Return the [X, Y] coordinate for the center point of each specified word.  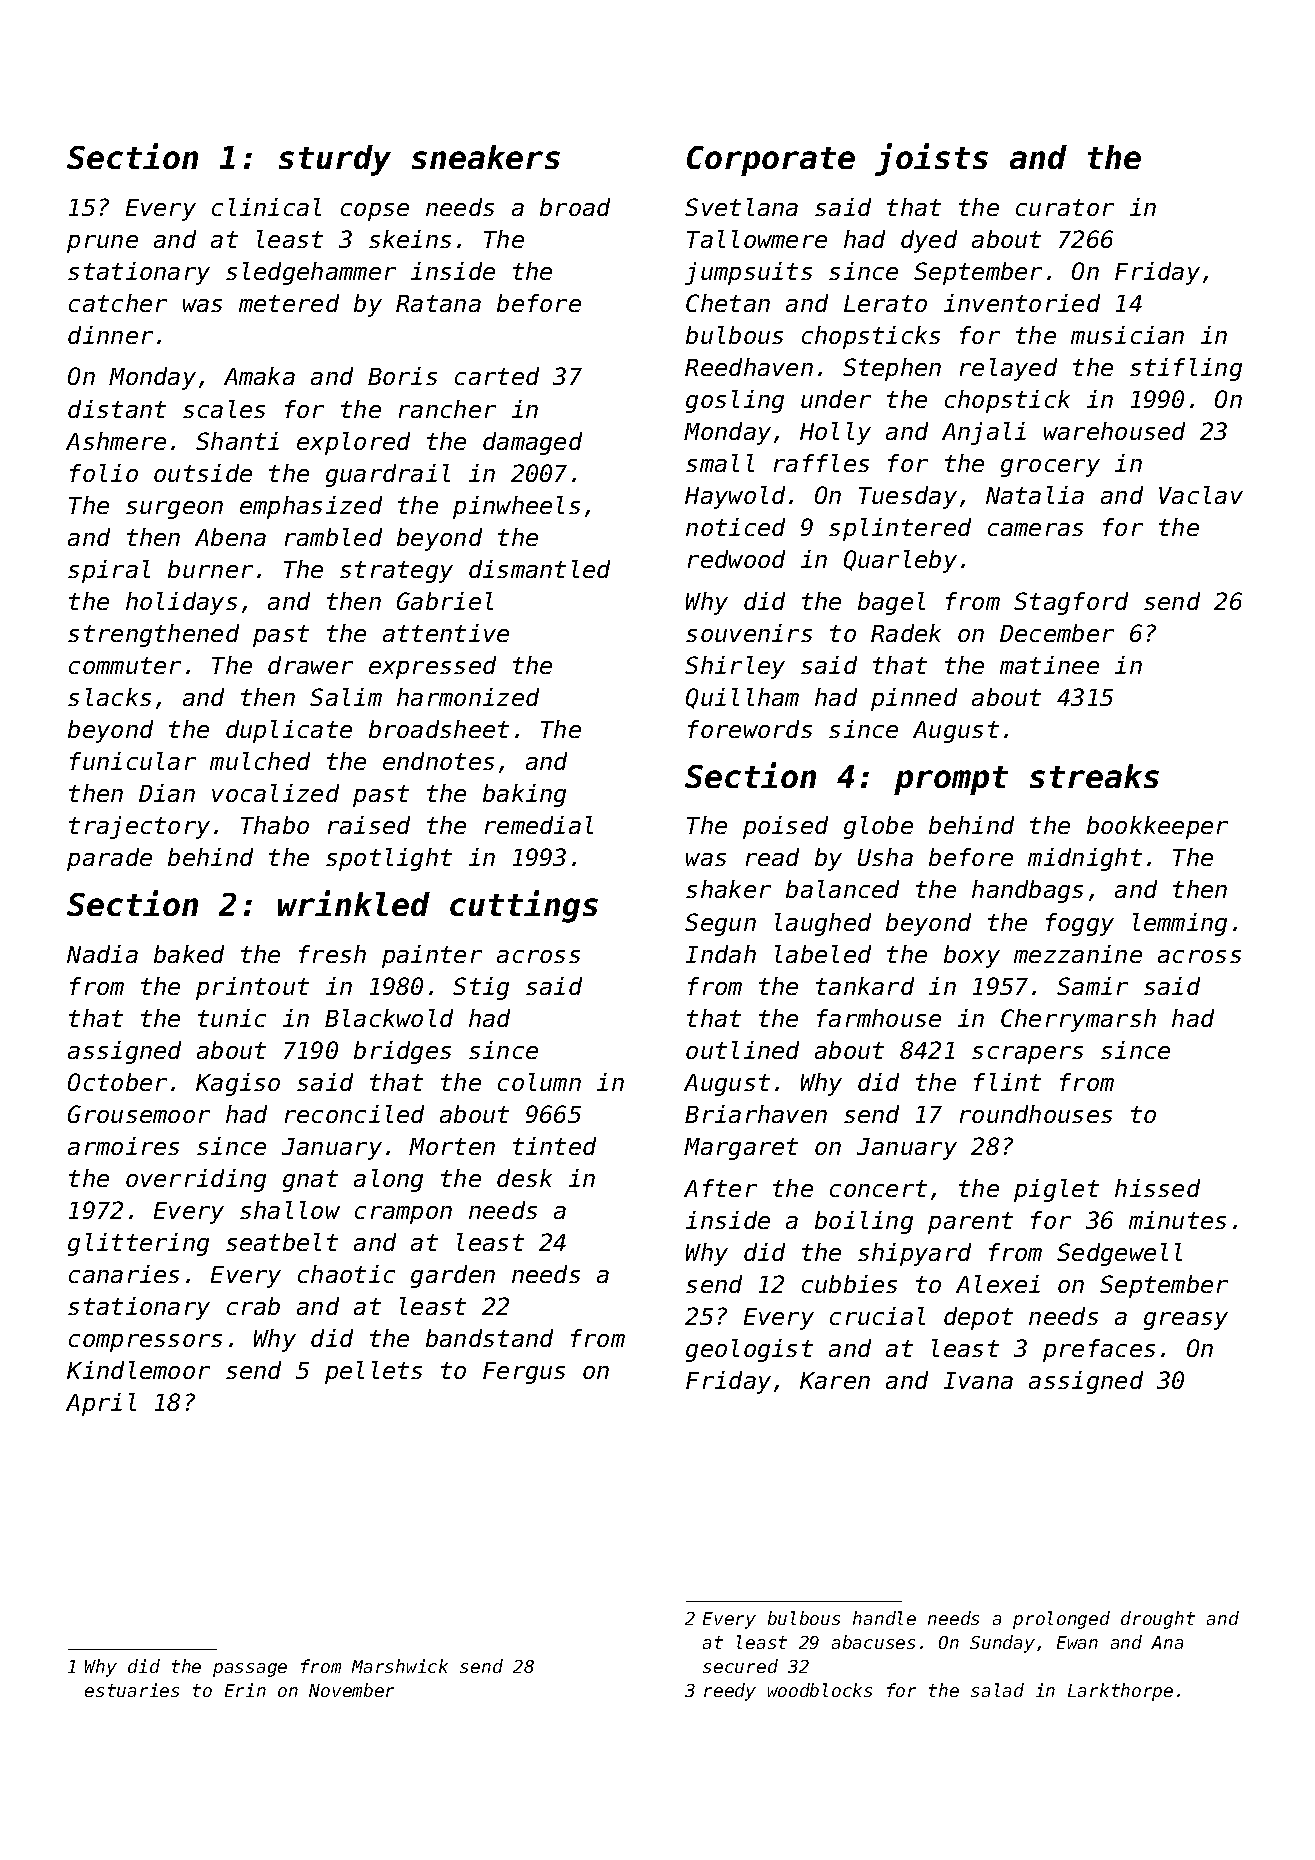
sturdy [335, 160]
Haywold [735, 497]
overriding [196, 1180]
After [720, 1188]
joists [931, 159]
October [117, 1082]
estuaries [132, 1690]
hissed [1157, 1188]
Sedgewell [1119, 1254]
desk [524, 1178]
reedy [730, 1692]
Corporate [771, 161]
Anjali [984, 433]
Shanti [237, 441]
